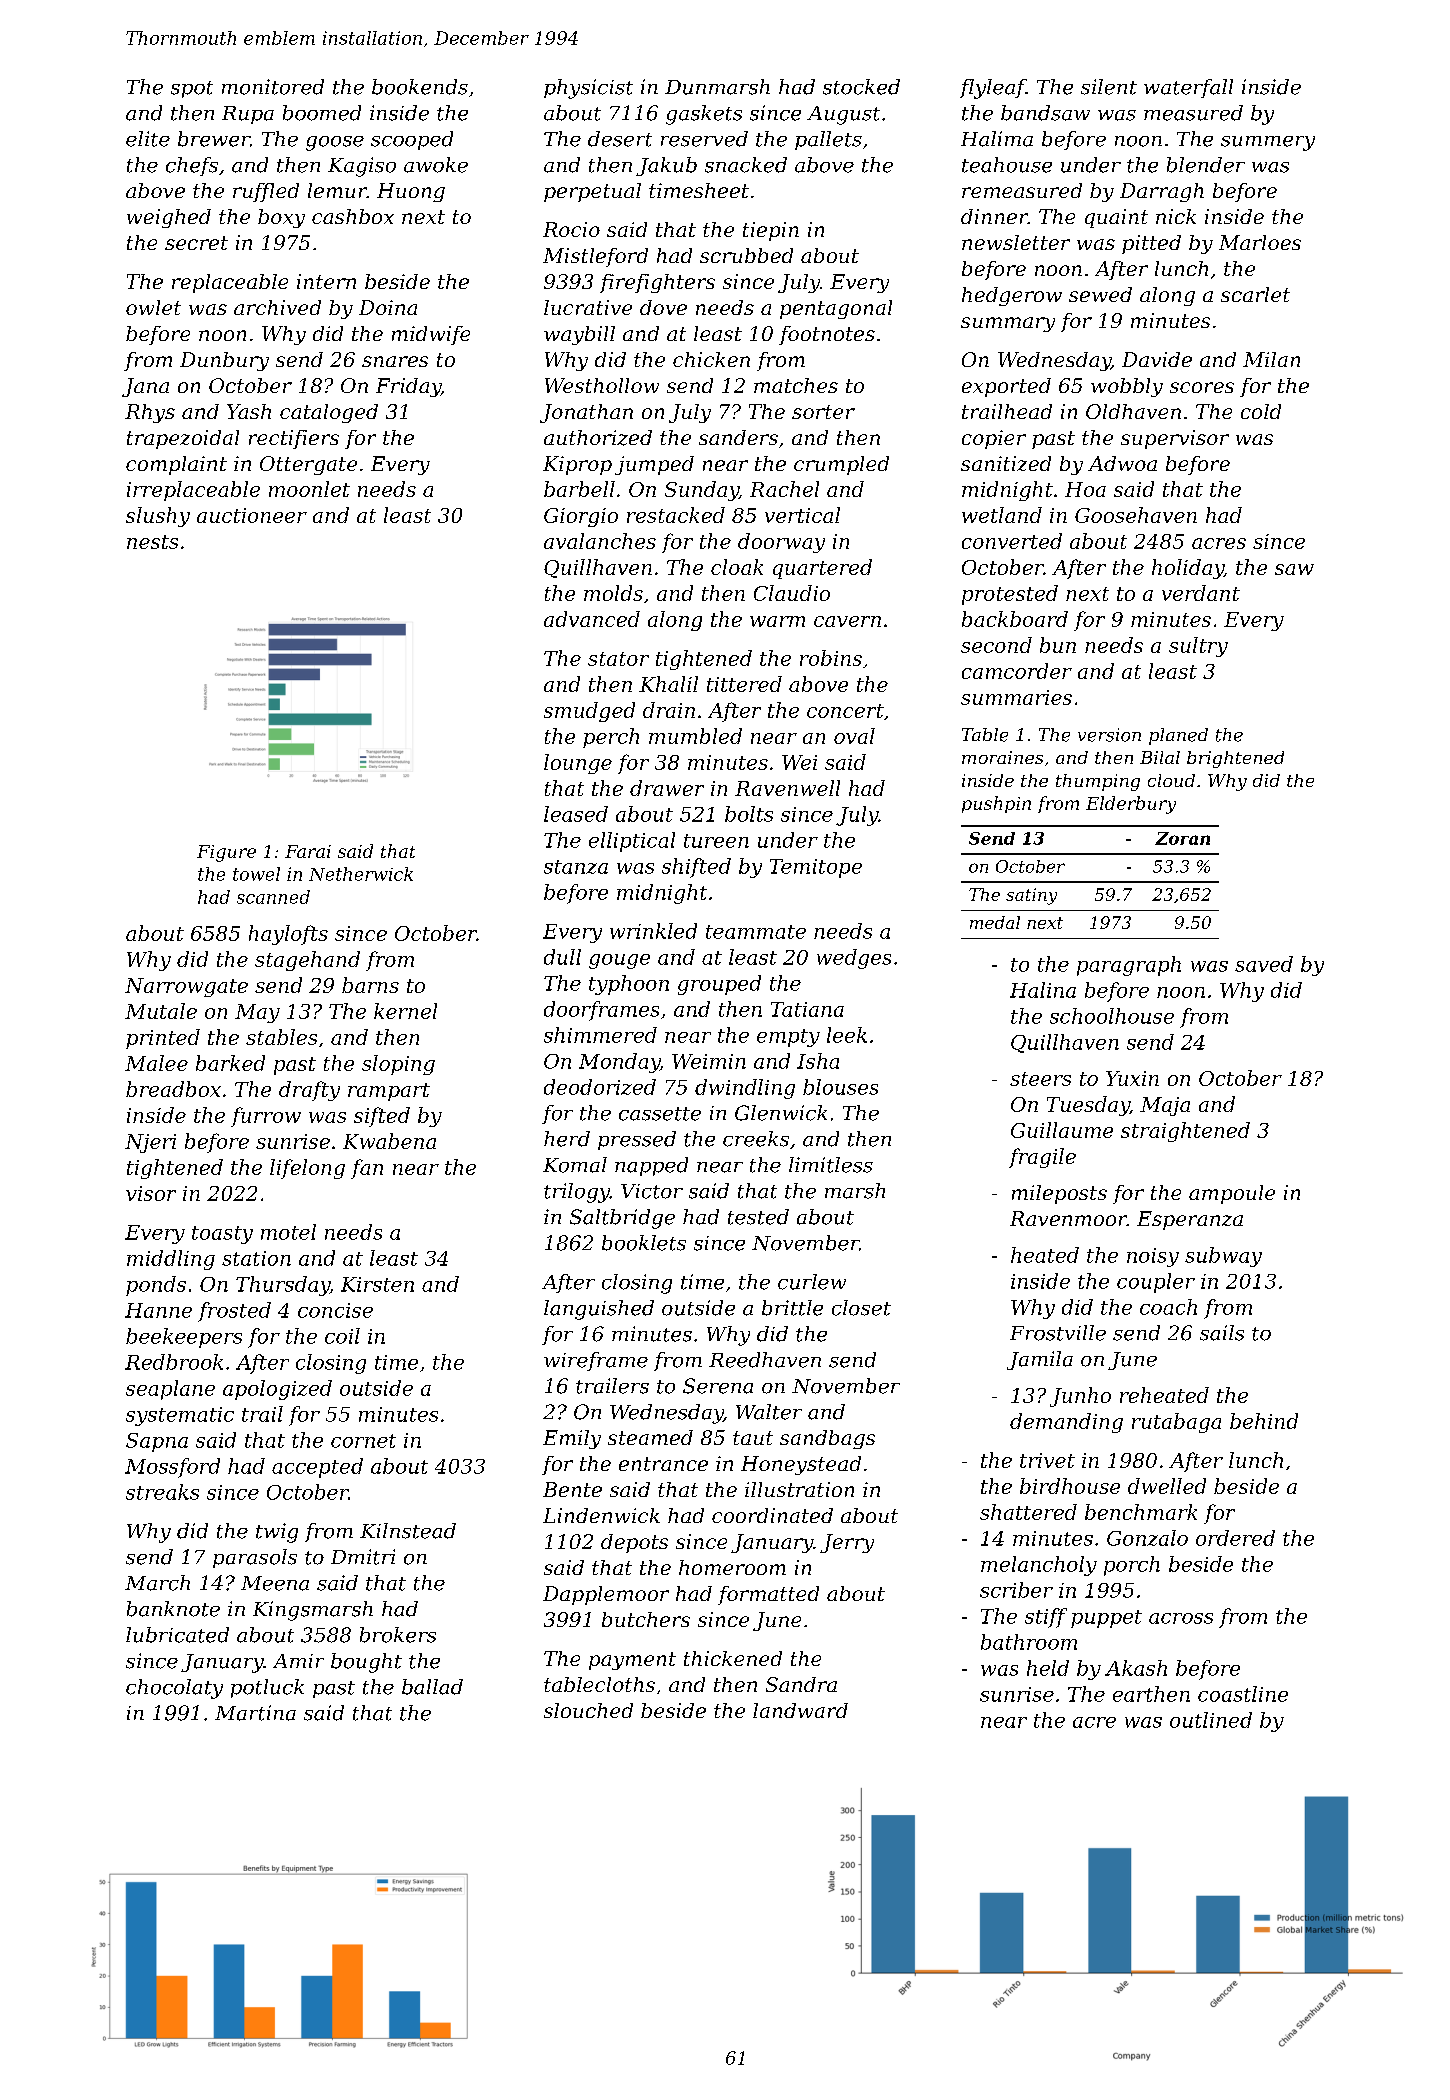 This page has height=2100, width=1450. I want to click on coastline, so click(1243, 1694).
